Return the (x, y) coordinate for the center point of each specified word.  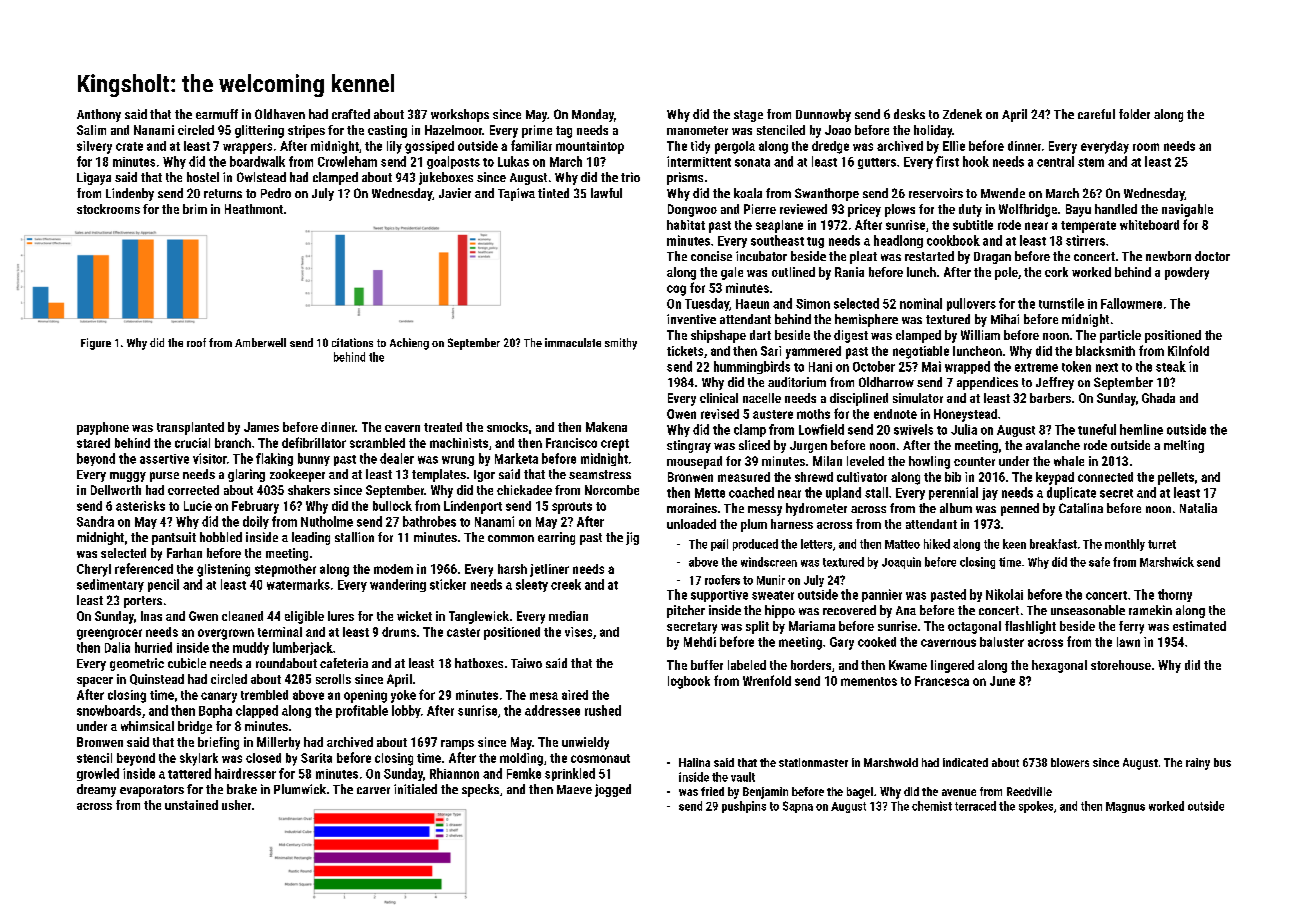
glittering (259, 131)
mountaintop (590, 147)
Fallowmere (1131, 303)
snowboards (109, 710)
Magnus (1125, 807)
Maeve (574, 789)
